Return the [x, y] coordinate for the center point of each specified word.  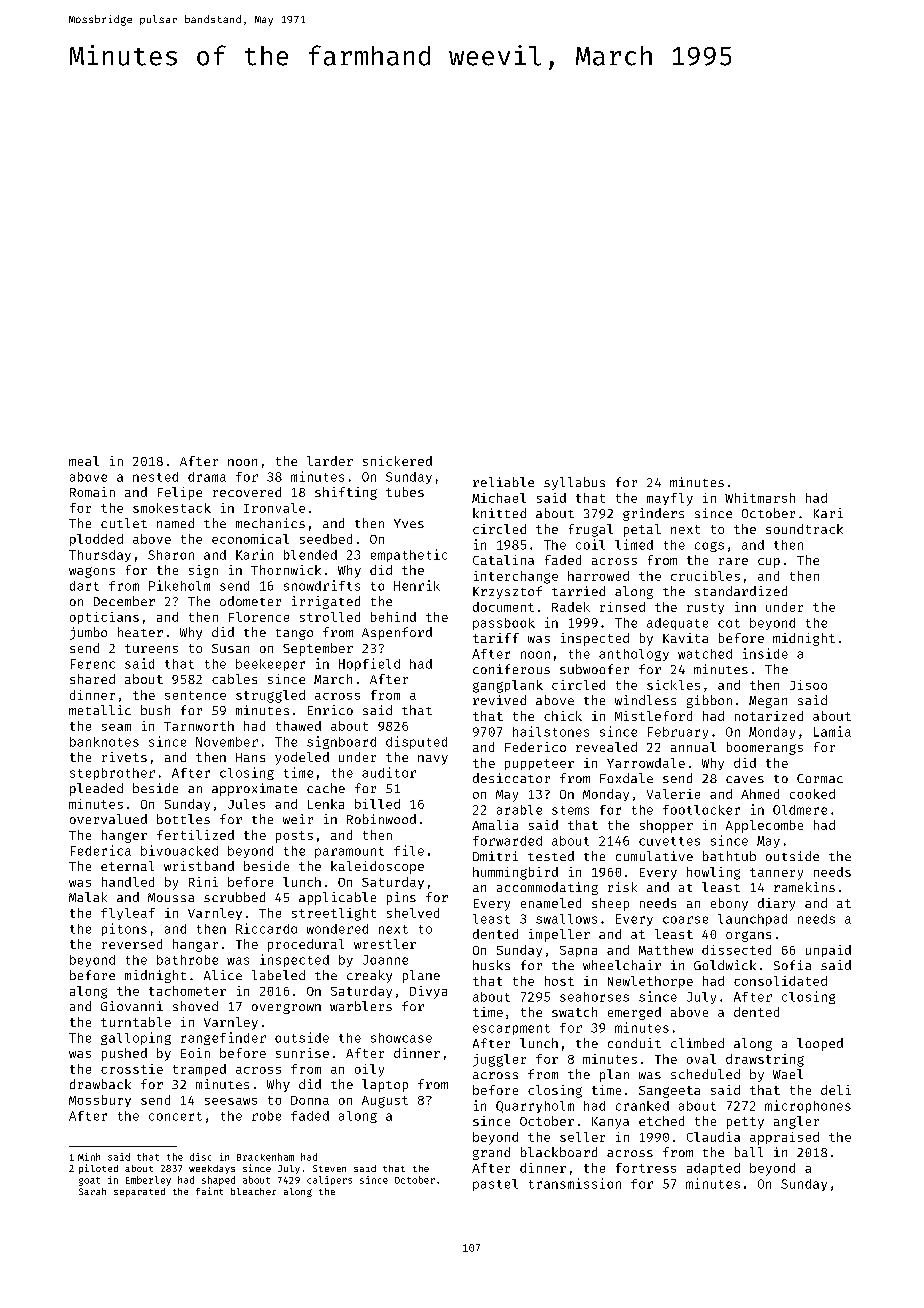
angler [796, 1122]
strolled [330, 617]
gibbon [709, 701]
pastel [495, 1185]
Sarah [92, 1191]
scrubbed [234, 897]
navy [433, 760]
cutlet [124, 523]
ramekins [804, 887]
